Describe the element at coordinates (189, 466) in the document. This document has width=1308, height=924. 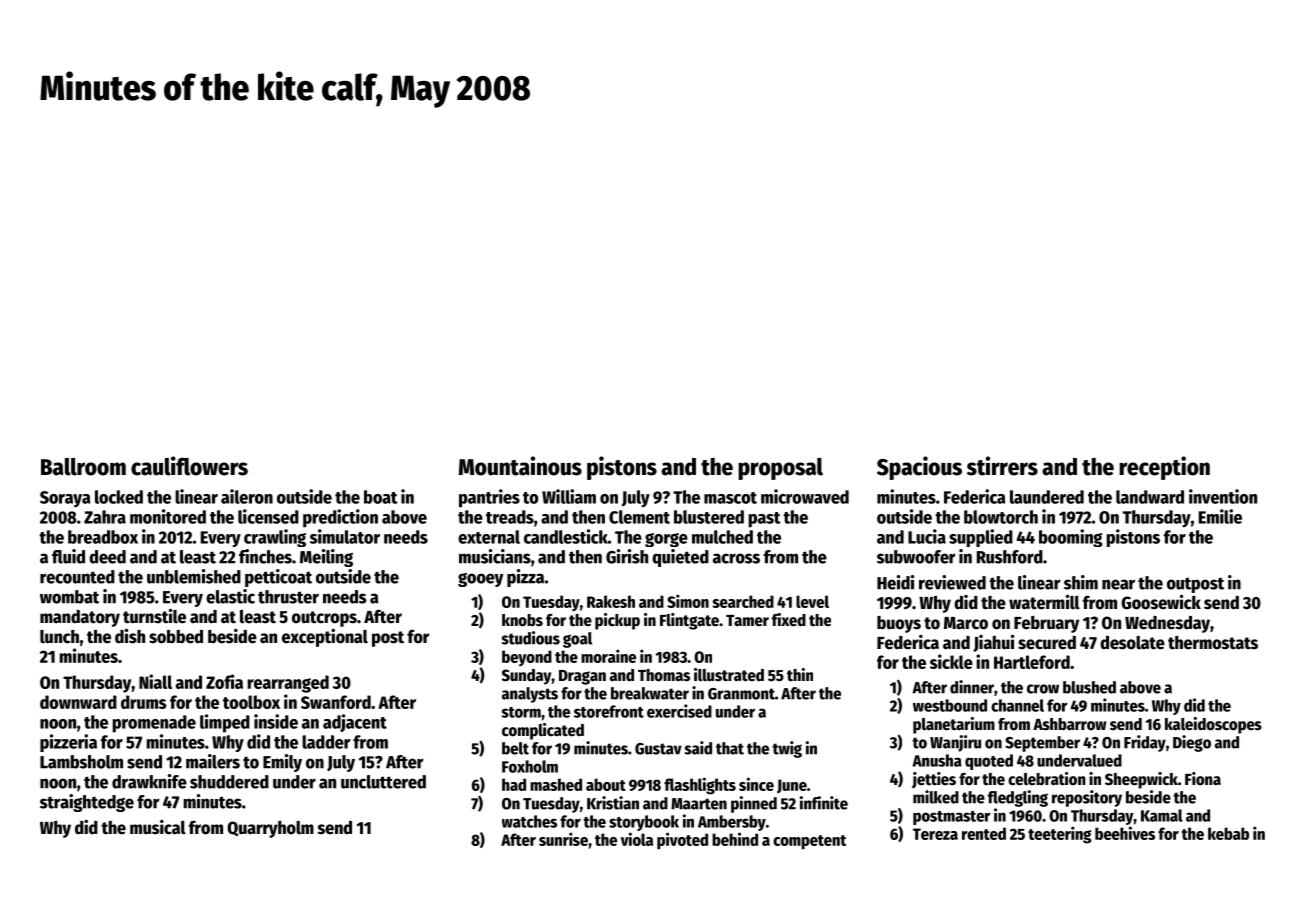
I see `cauliflowers` at that location.
